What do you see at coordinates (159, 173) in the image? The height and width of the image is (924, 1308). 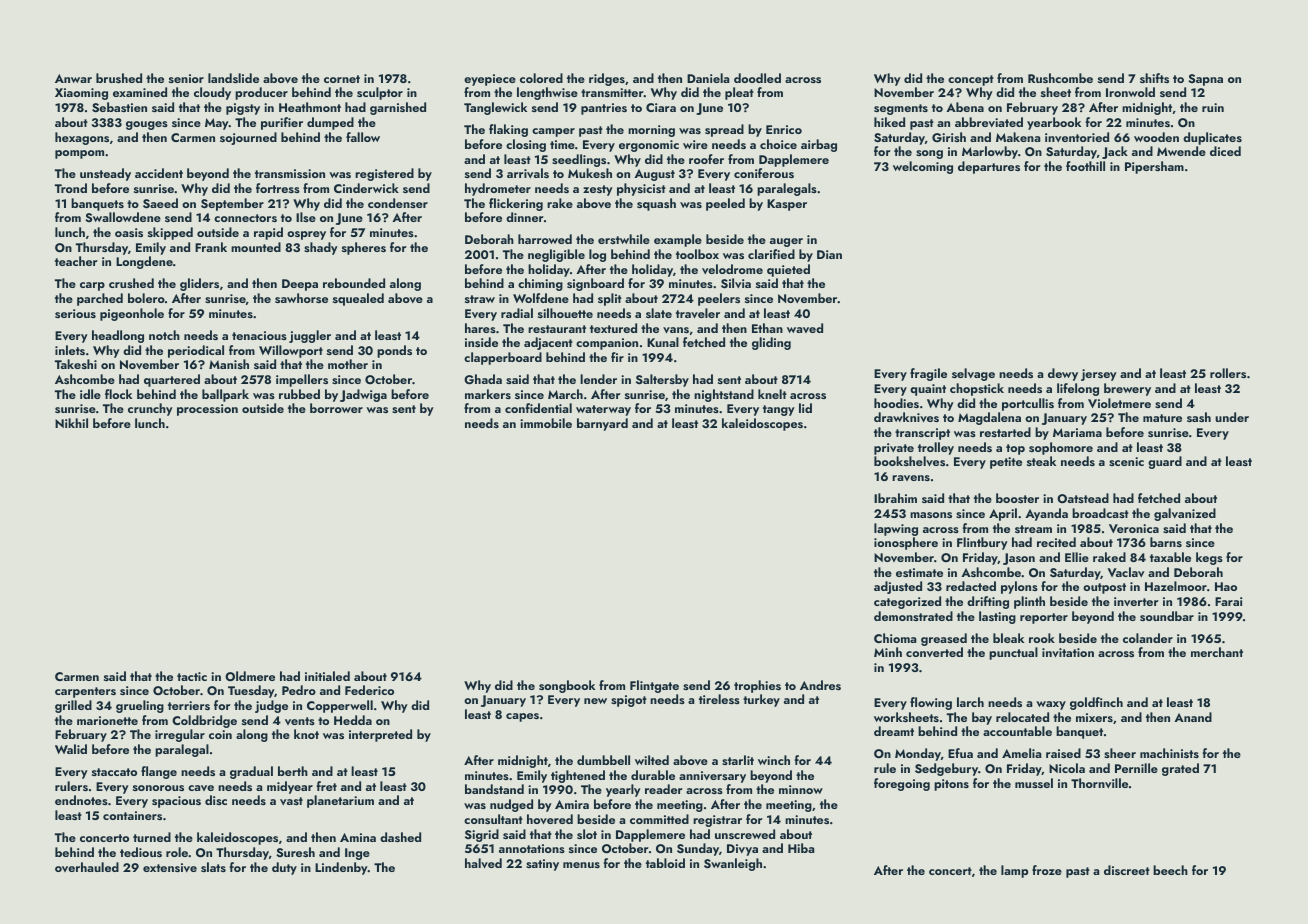 I see `accident` at bounding box center [159, 173].
